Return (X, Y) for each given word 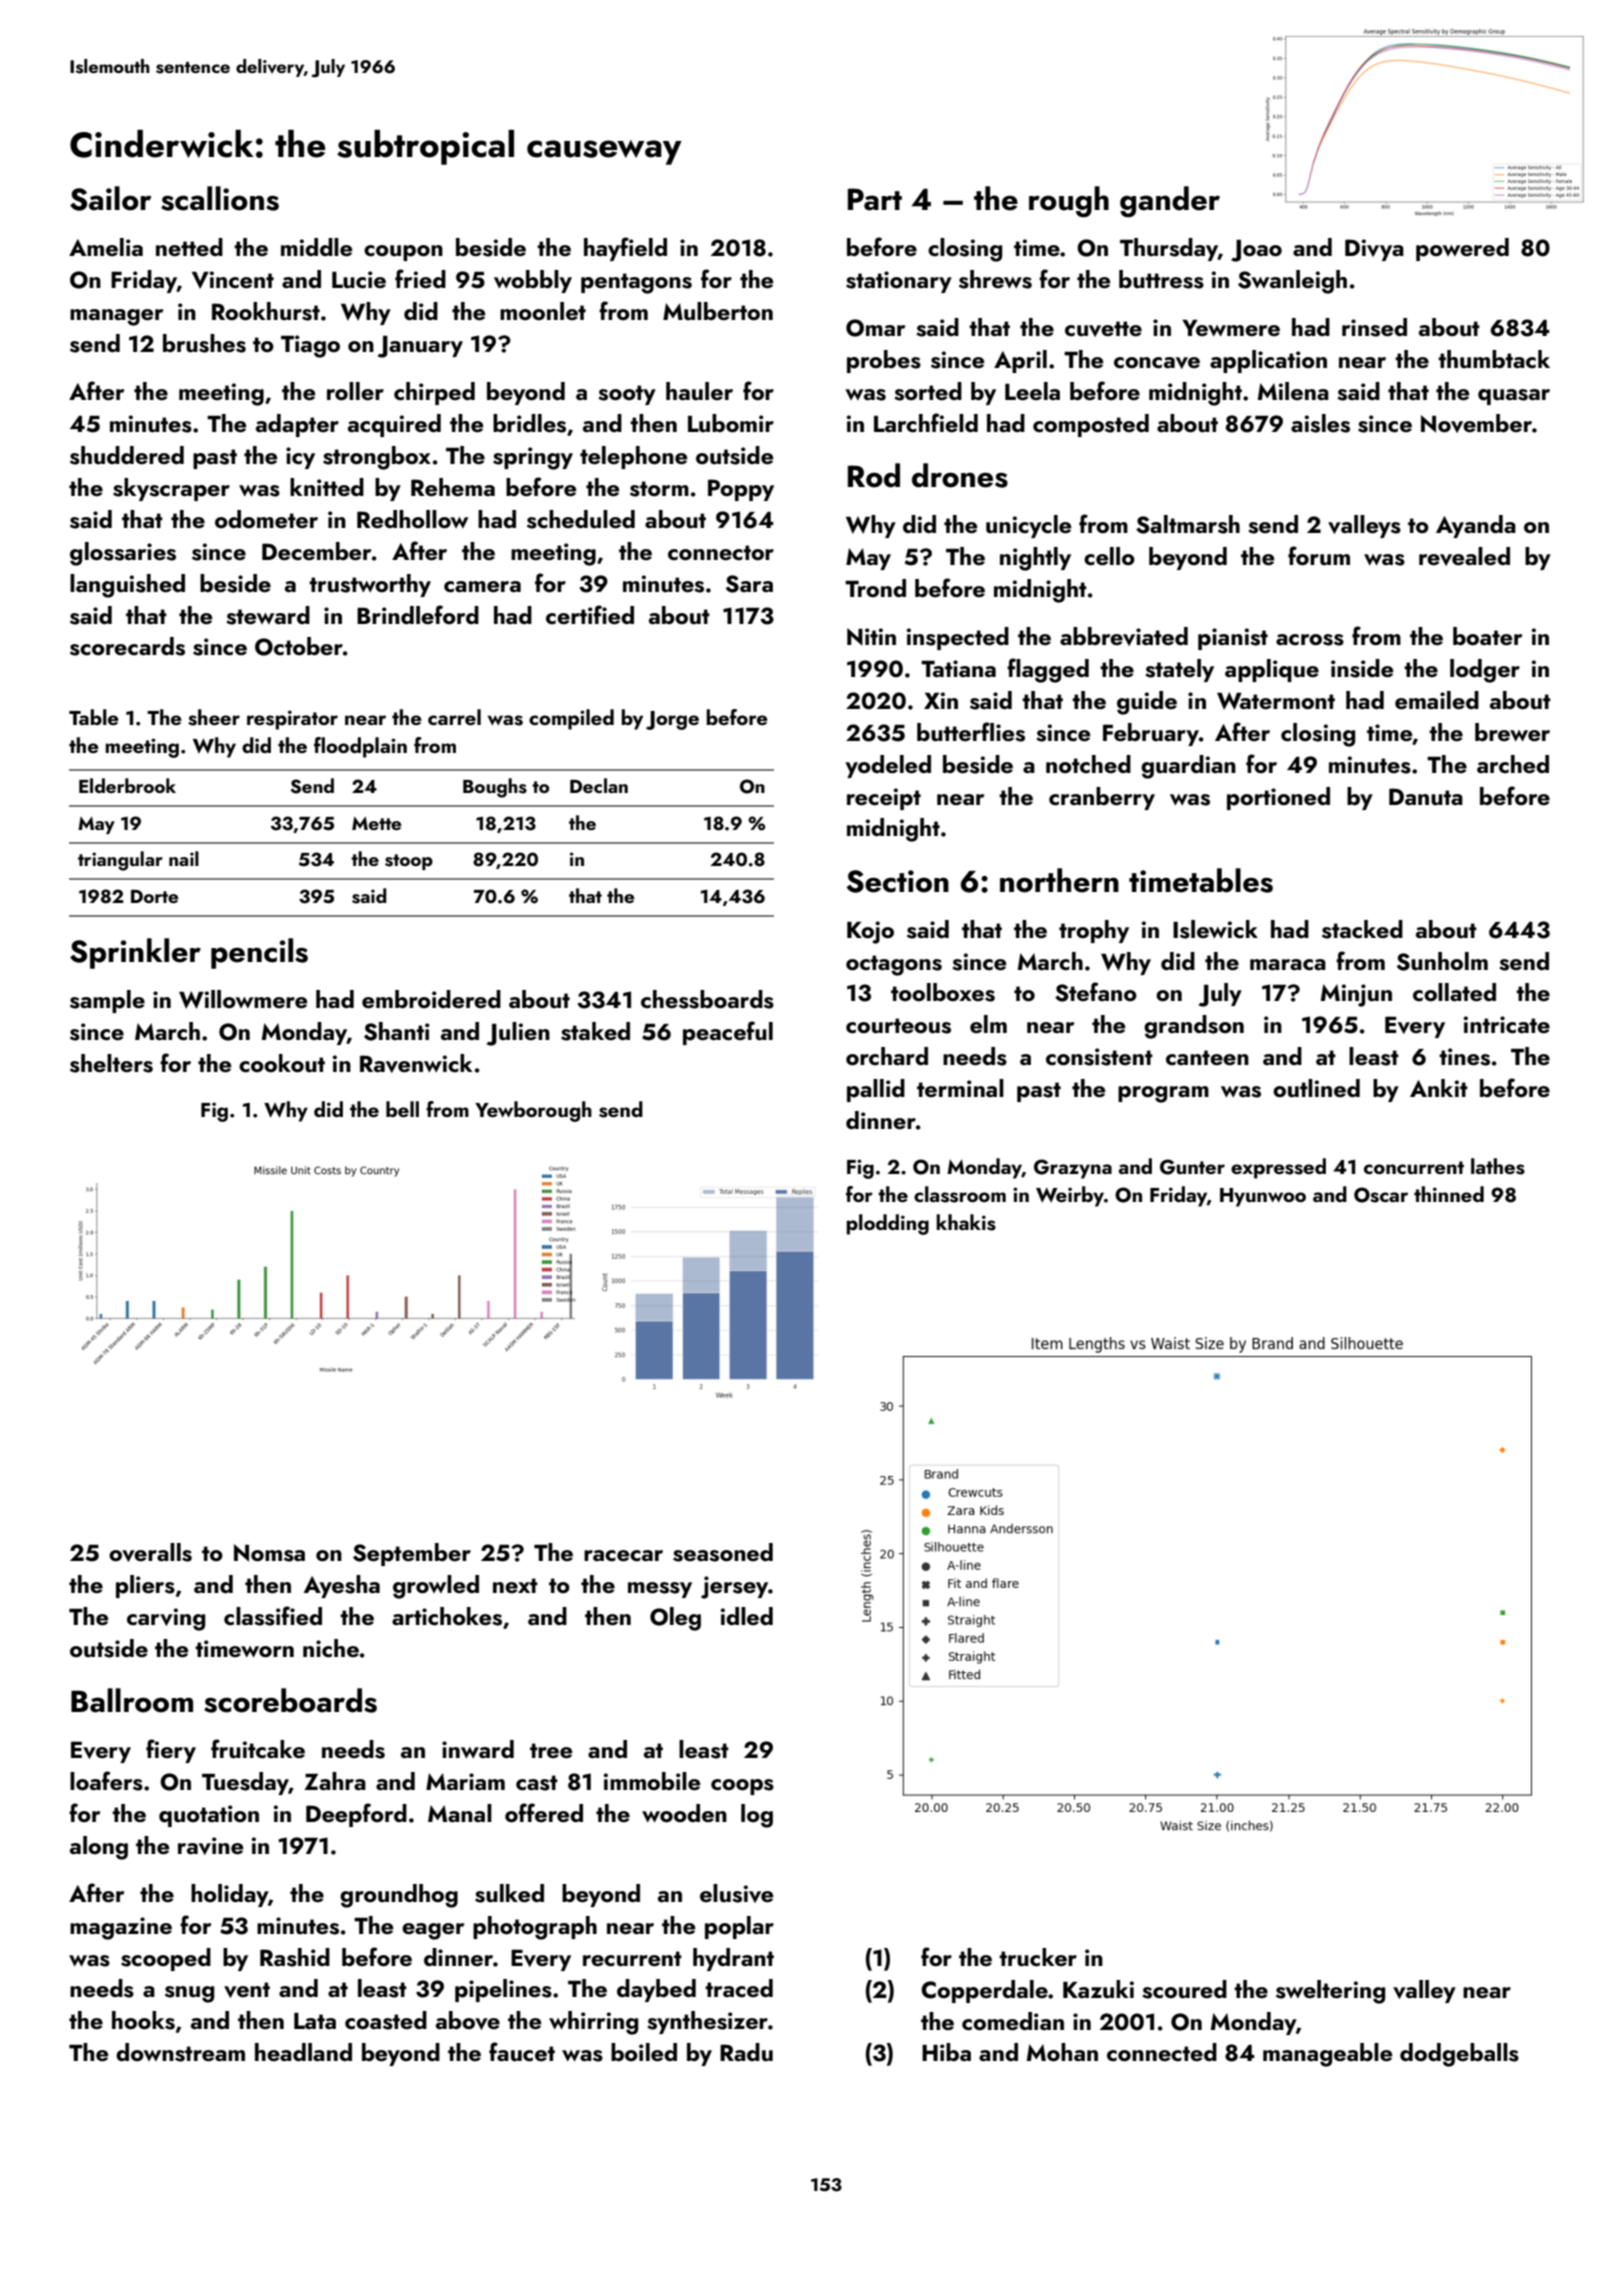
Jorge (672, 720)
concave (1157, 363)
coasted (386, 2020)
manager (116, 317)
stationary (899, 282)
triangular (120, 861)
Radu (746, 2052)
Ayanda (1476, 526)
